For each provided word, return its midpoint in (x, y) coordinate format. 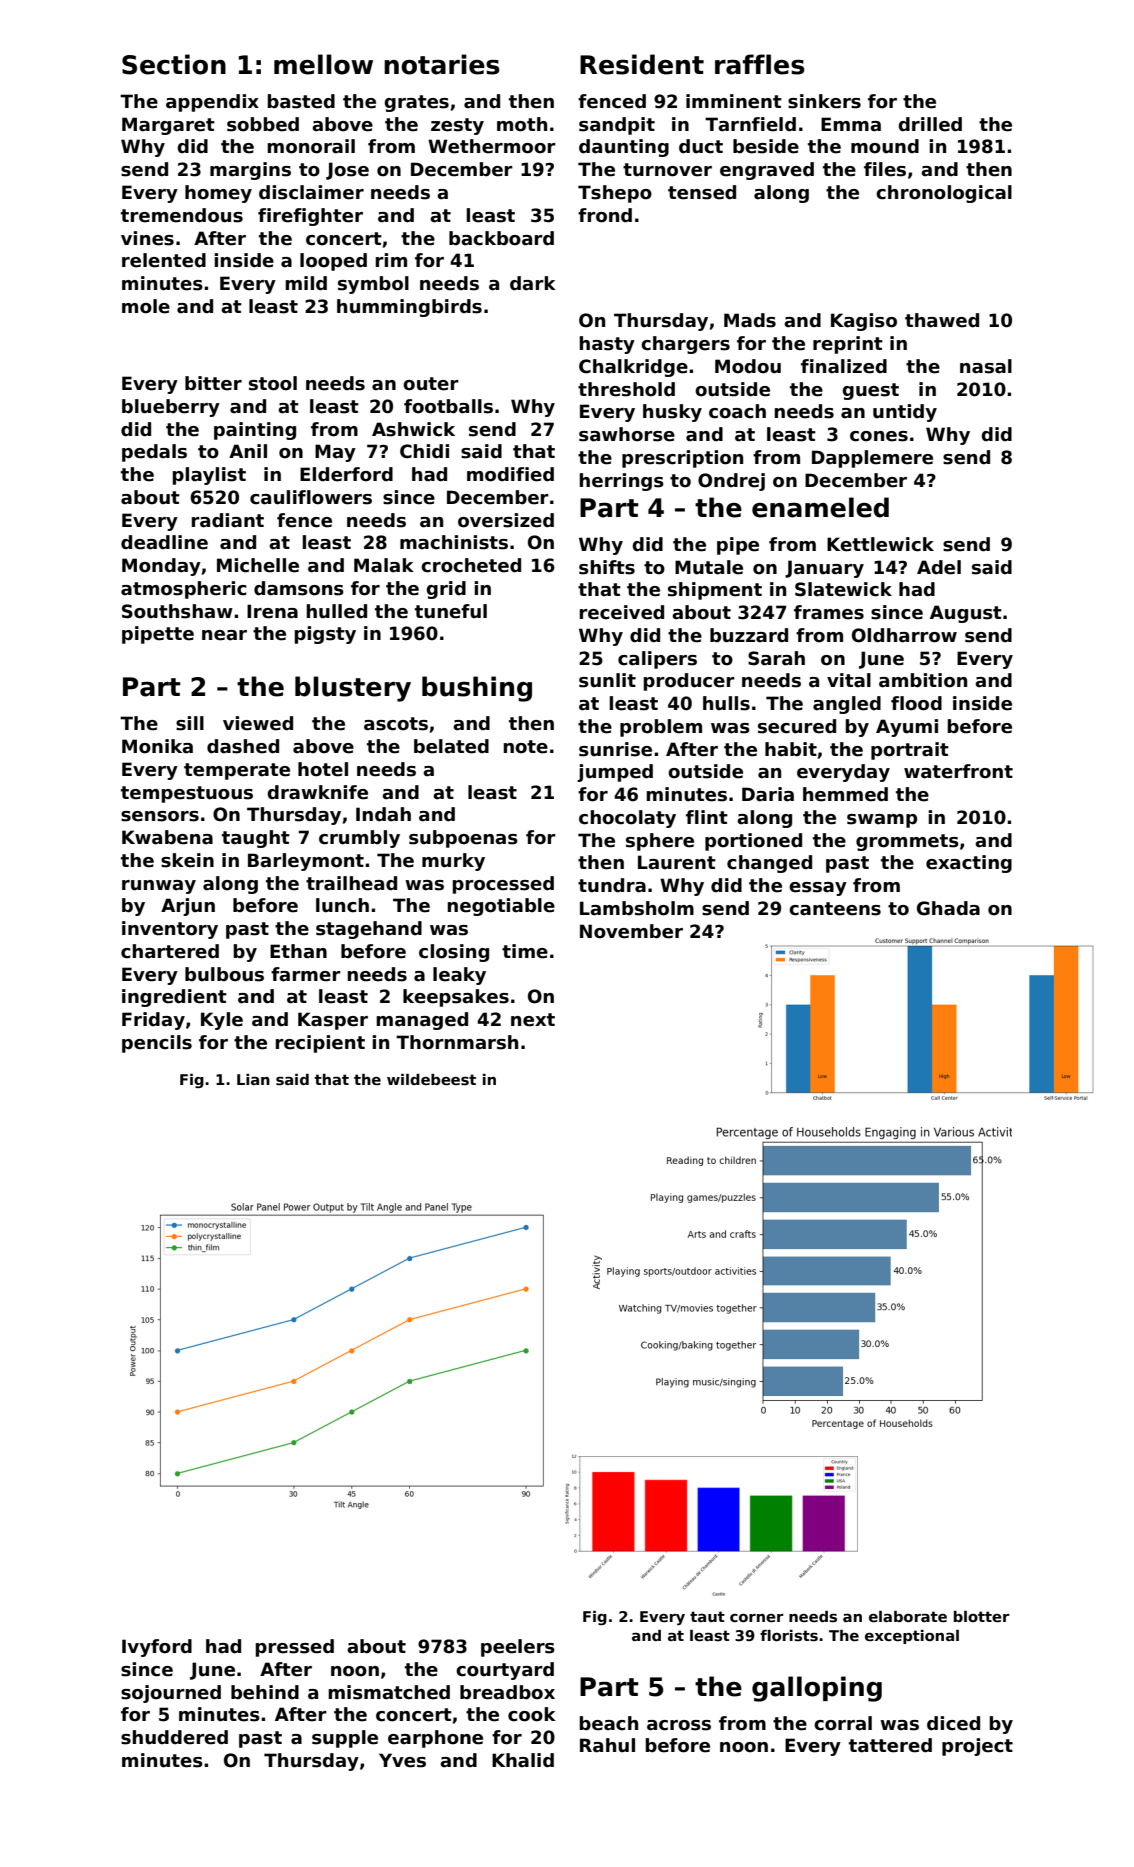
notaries (442, 64)
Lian (253, 1079)
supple (345, 1739)
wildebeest (431, 1079)
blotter (982, 1616)
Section (174, 64)
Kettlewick (880, 544)
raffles (760, 64)
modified (510, 474)
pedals (154, 453)
